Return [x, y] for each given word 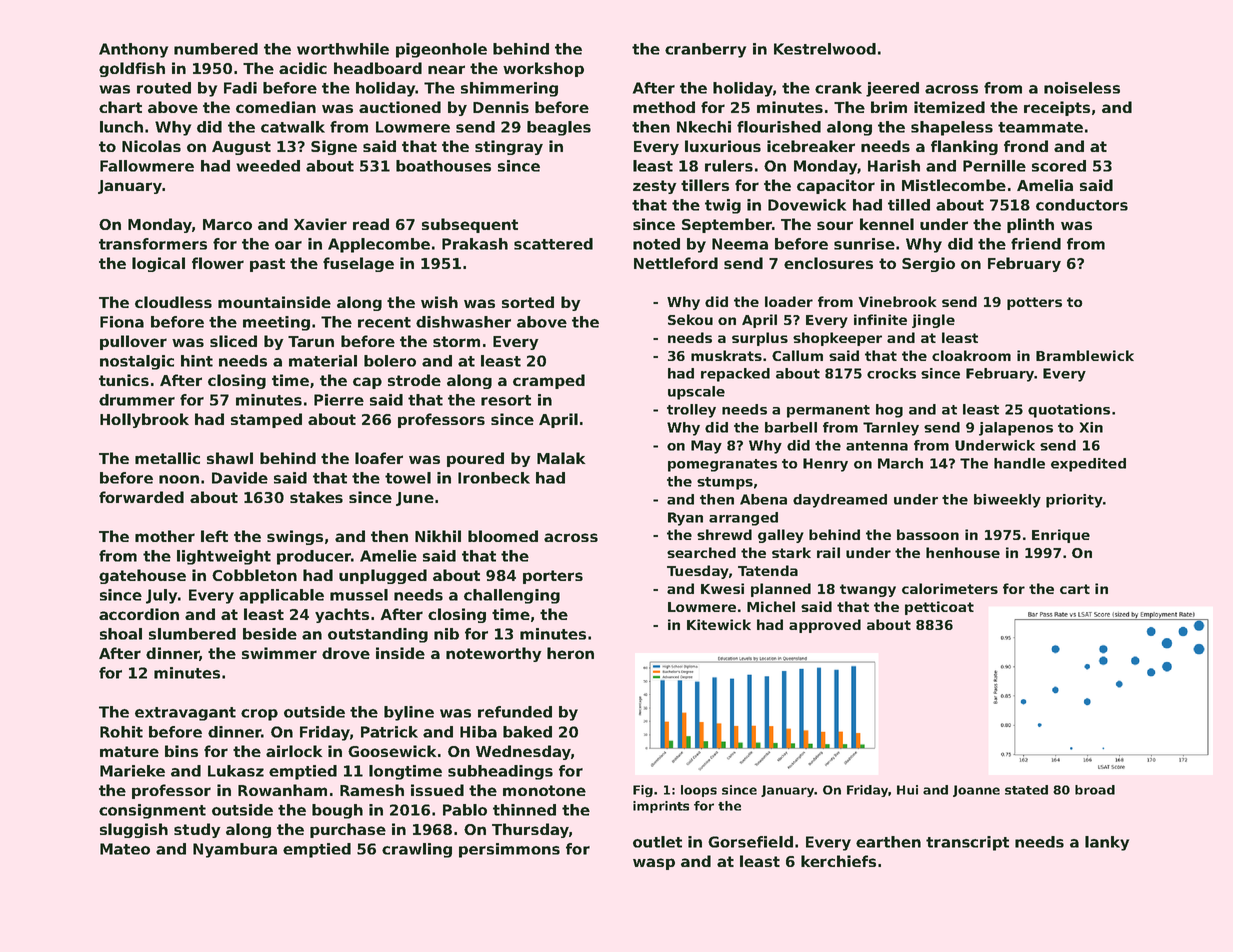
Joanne [976, 791]
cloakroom [971, 355]
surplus [760, 339]
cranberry [705, 50]
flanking [964, 147]
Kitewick [719, 624]
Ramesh [372, 790]
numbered [216, 49]
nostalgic [137, 362]
